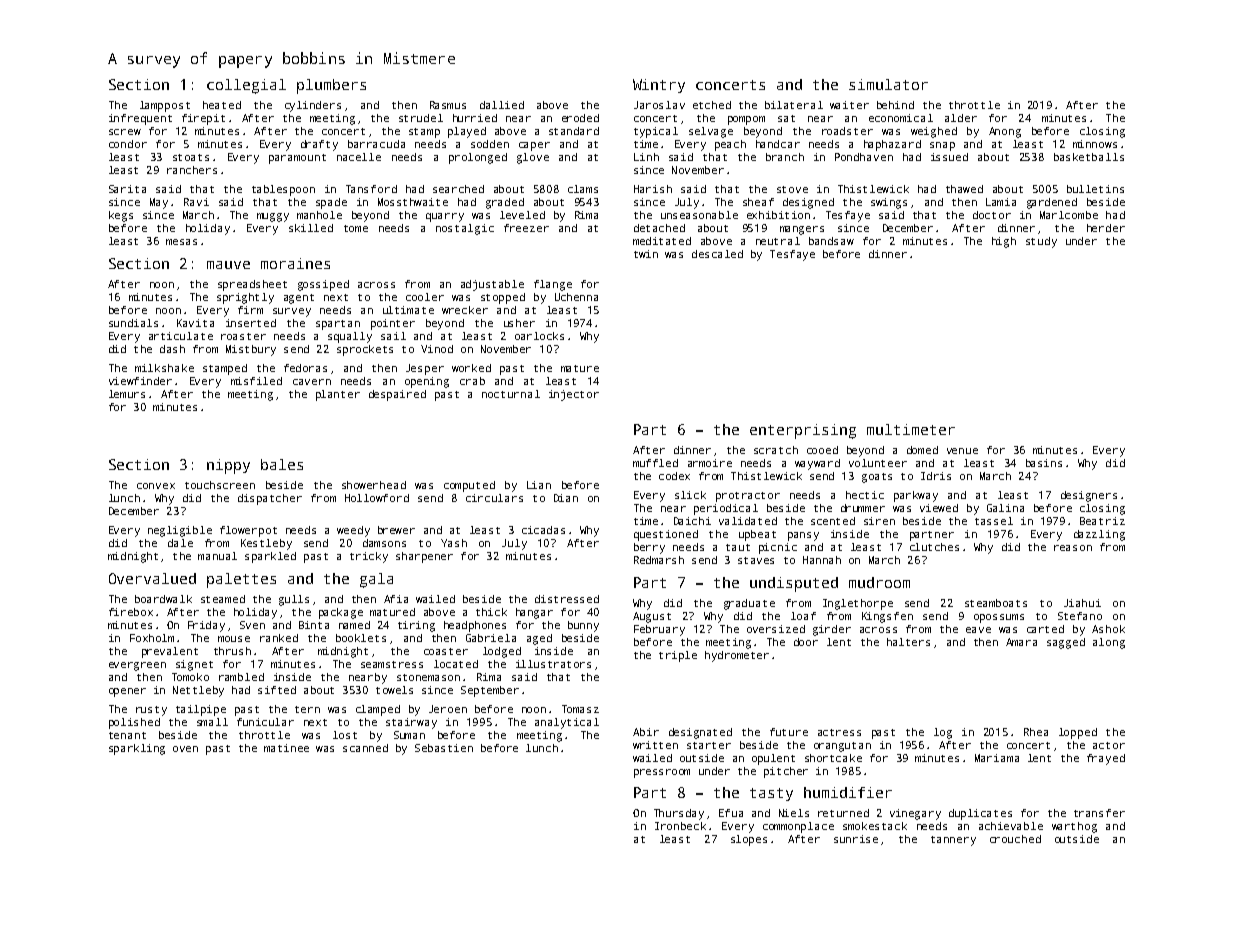 The width and height of the screenshot is (1233, 952). What do you see at coordinates (1095, 144) in the screenshot?
I see `minnows` at bounding box center [1095, 144].
